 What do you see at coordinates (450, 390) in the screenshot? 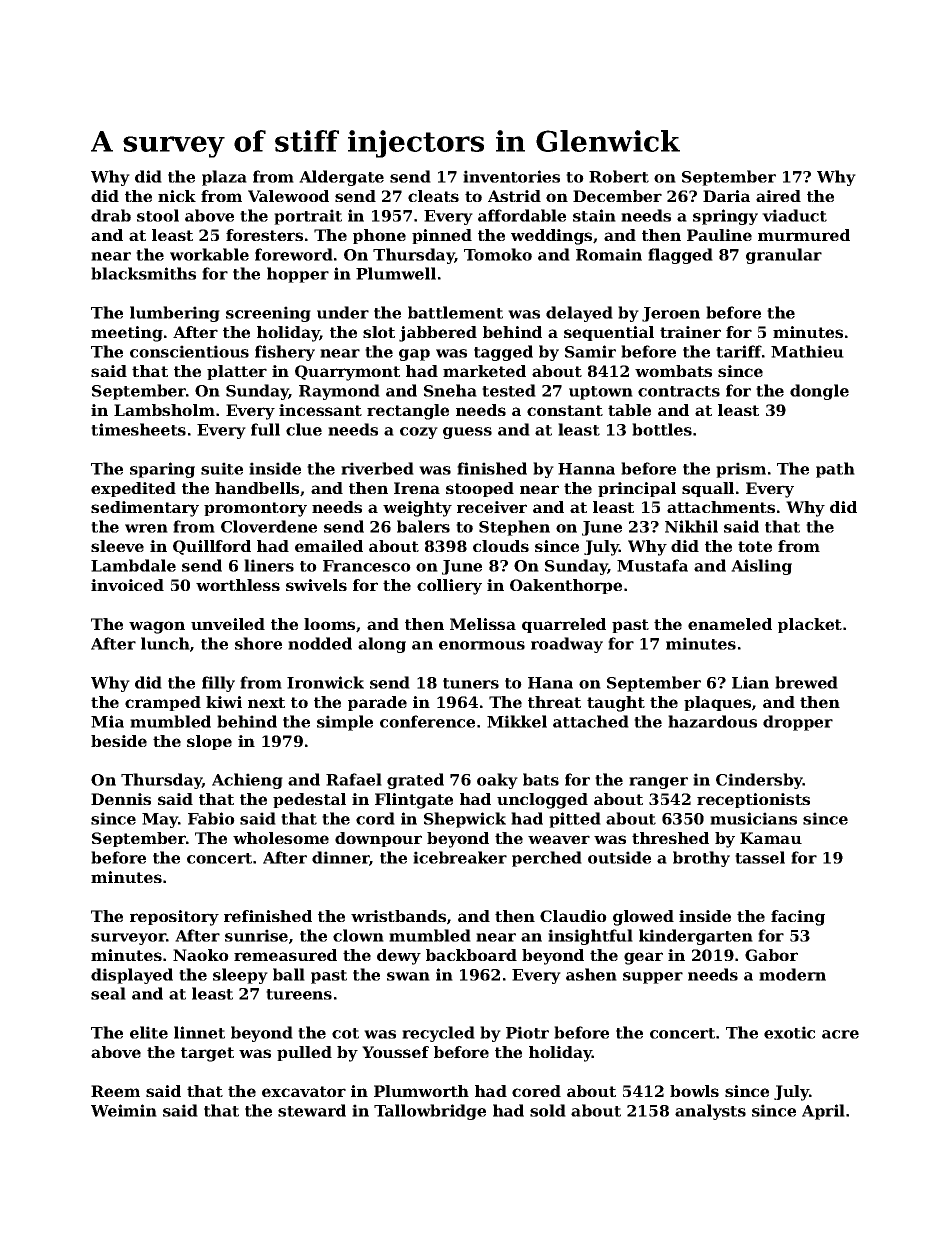
I see `Sneha` at bounding box center [450, 390].
